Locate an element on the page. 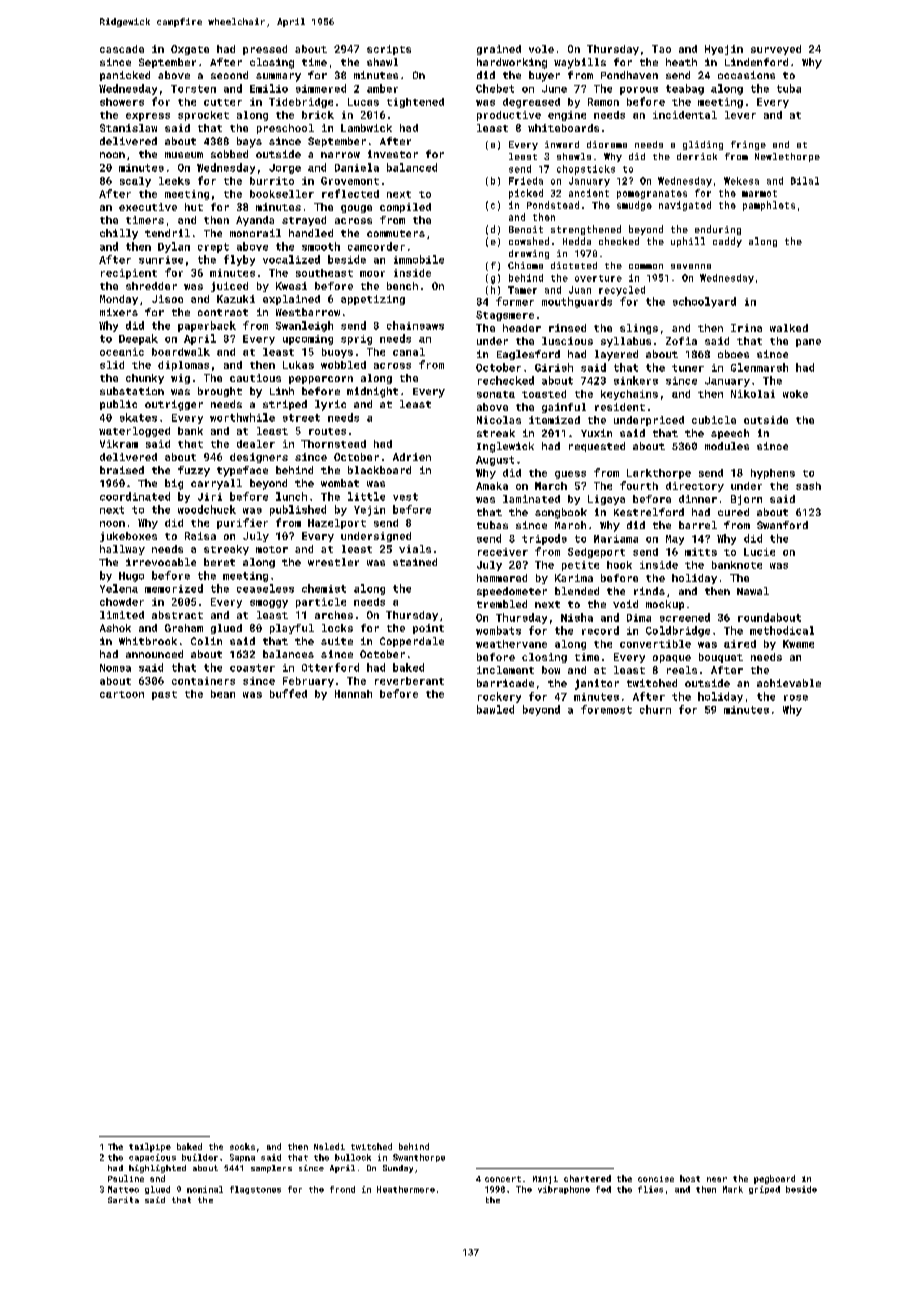  Tao is located at coordinates (661, 49).
